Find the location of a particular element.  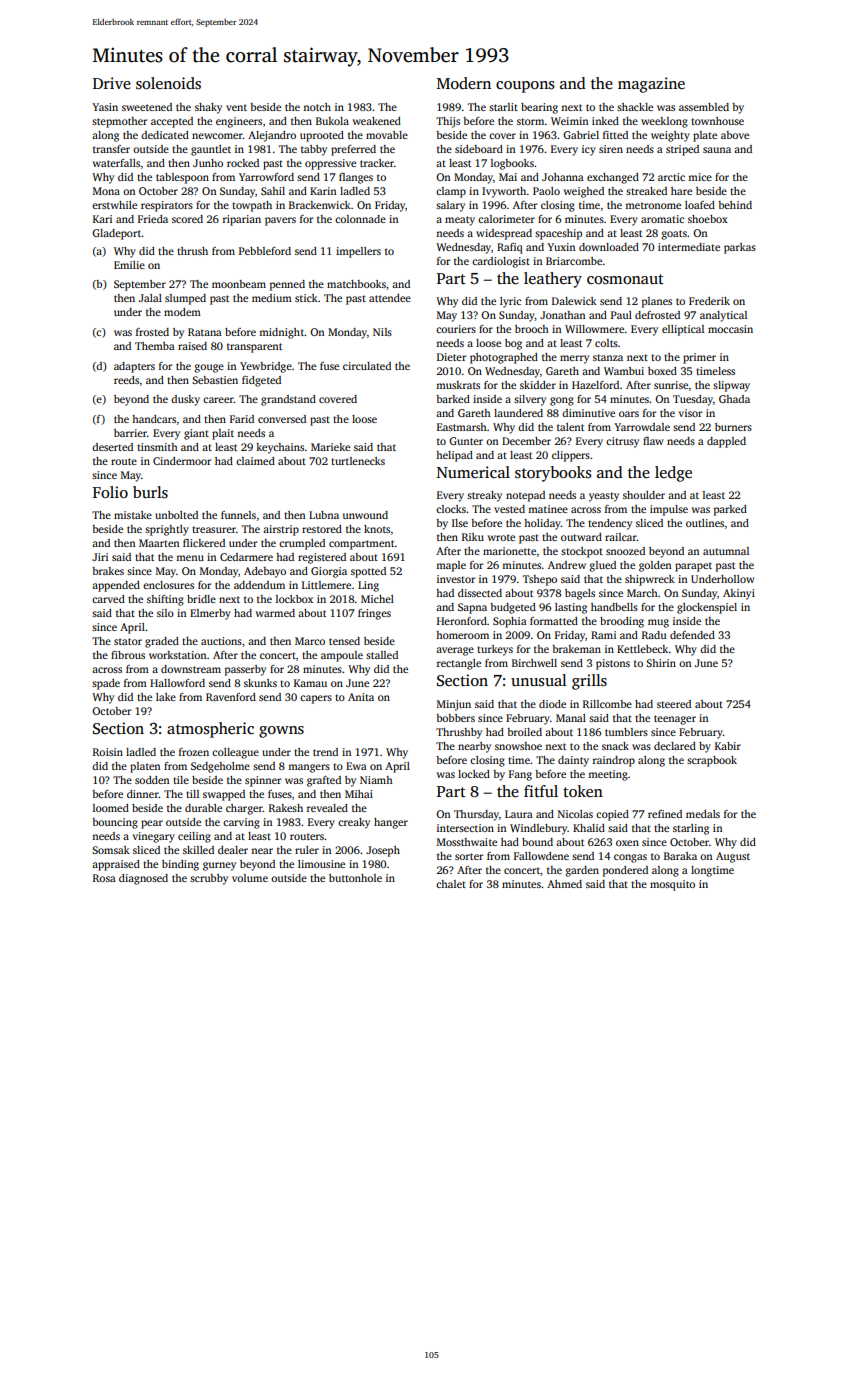

plait is located at coordinates (223, 434).
